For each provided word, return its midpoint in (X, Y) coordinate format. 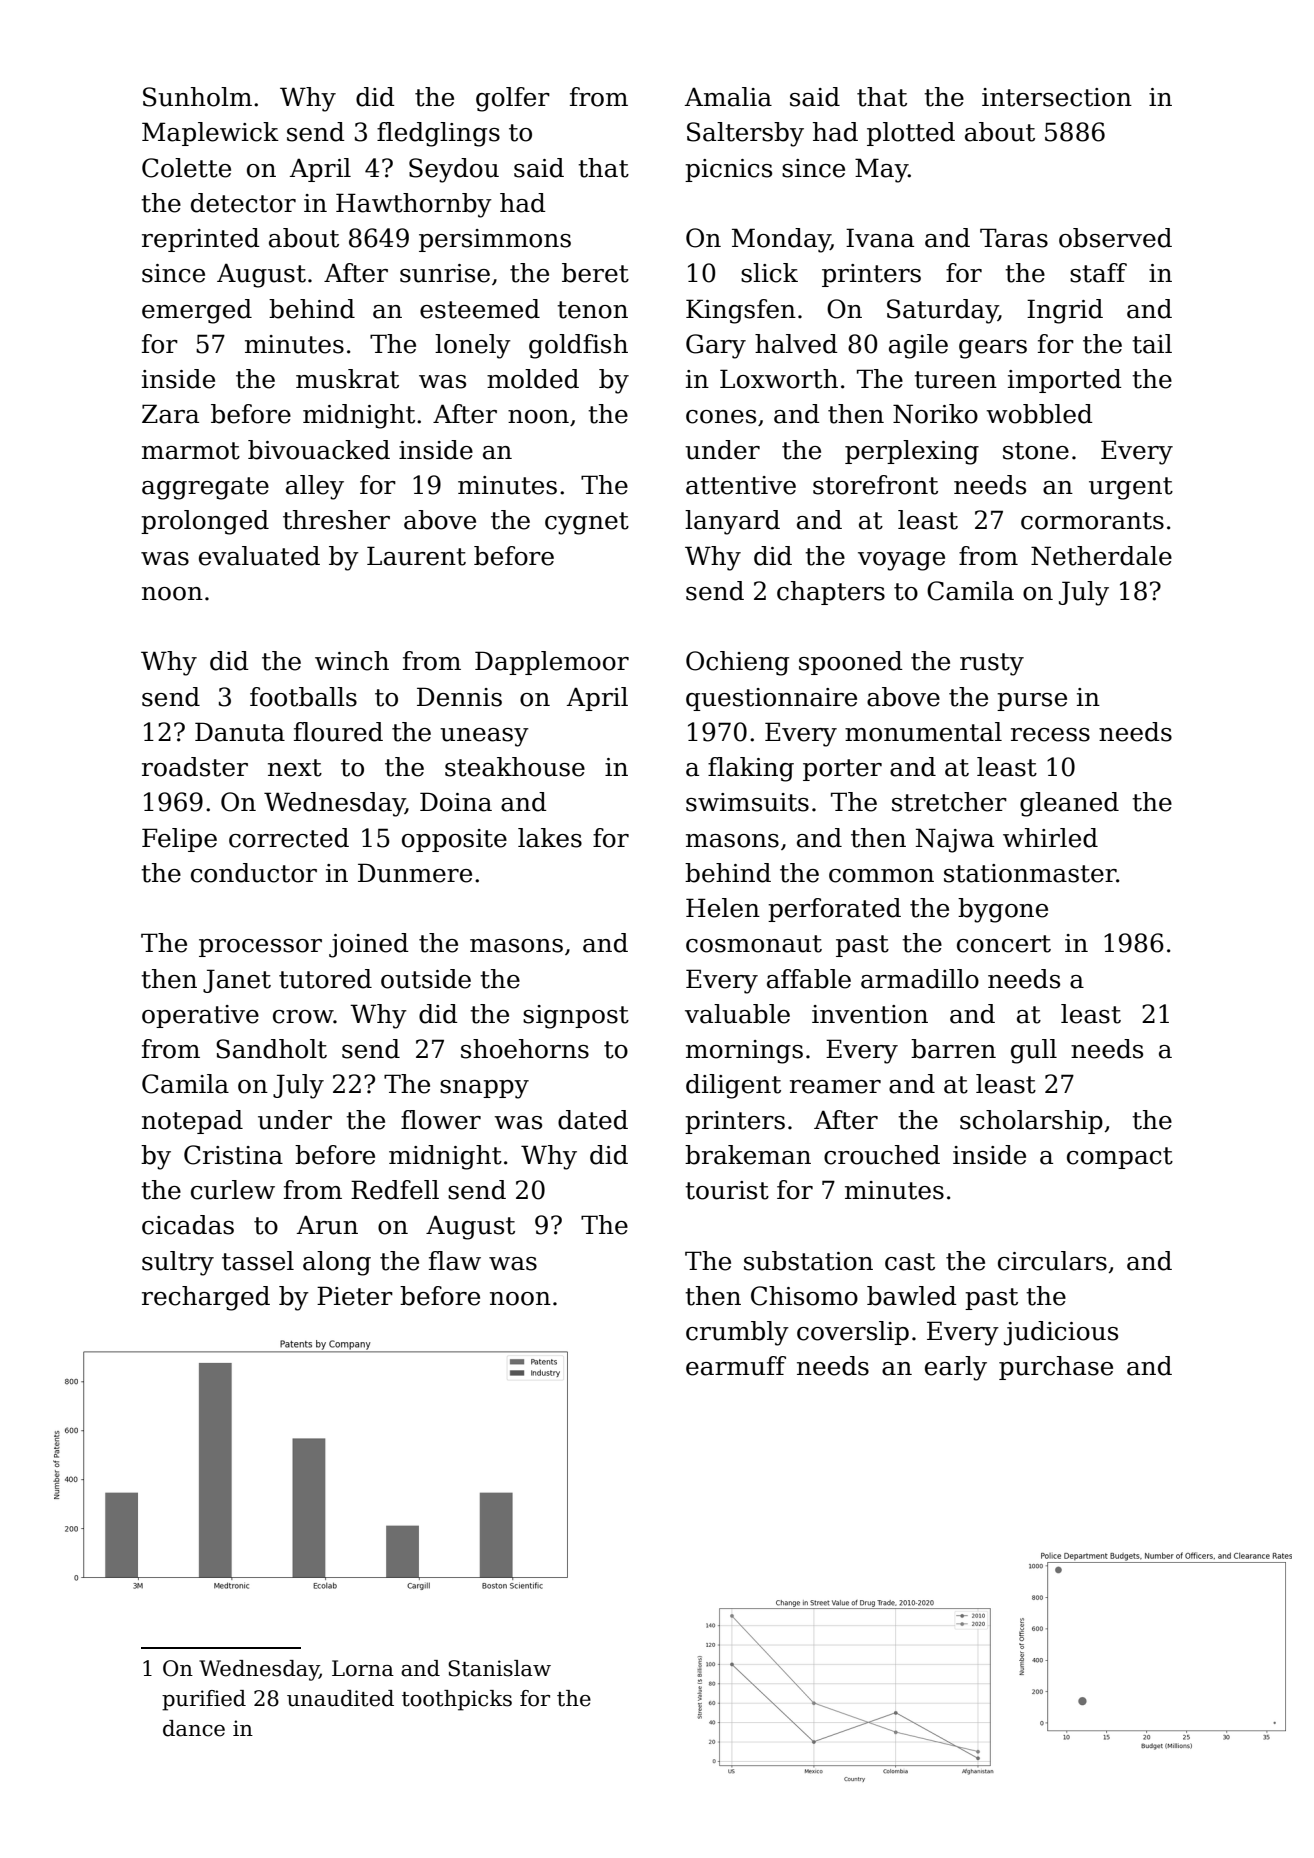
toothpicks (457, 1700)
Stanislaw (499, 1668)
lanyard (732, 522)
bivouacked (319, 450)
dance (194, 1728)
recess (1050, 735)
